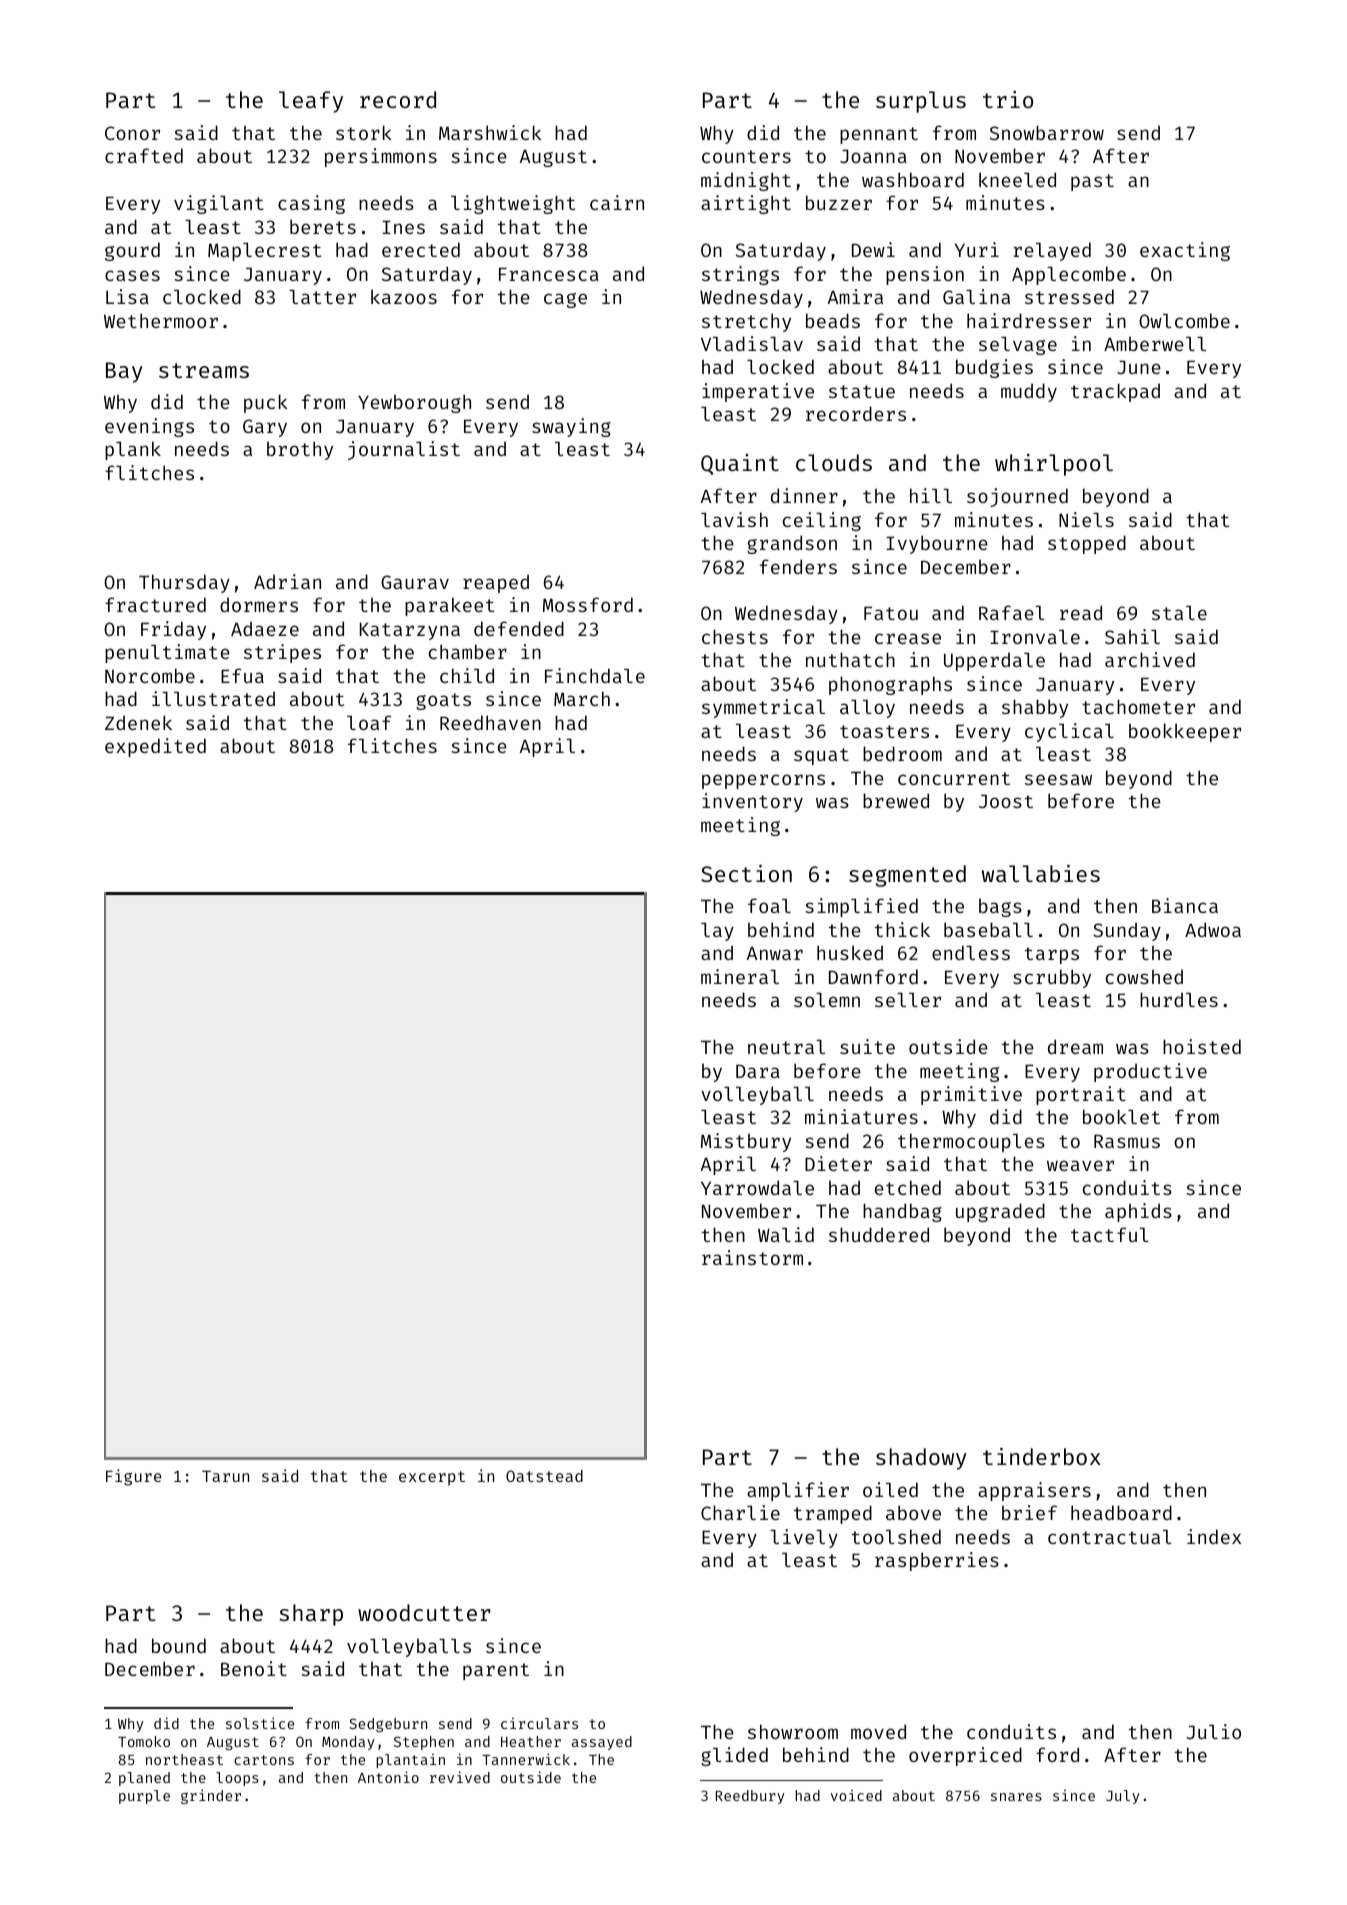  I want to click on amplifier, so click(798, 1491).
